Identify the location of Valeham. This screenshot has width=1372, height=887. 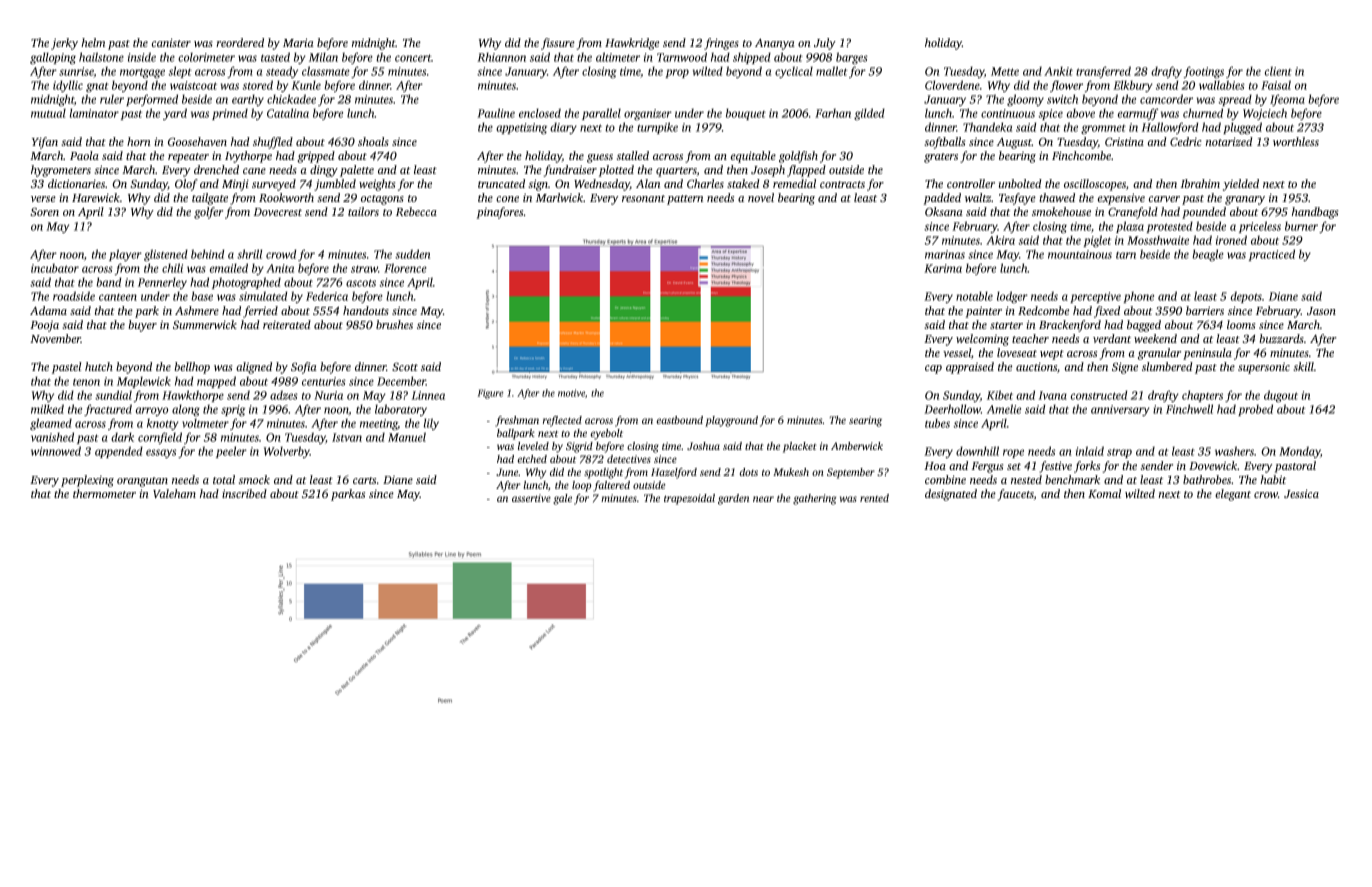
(174, 493).
